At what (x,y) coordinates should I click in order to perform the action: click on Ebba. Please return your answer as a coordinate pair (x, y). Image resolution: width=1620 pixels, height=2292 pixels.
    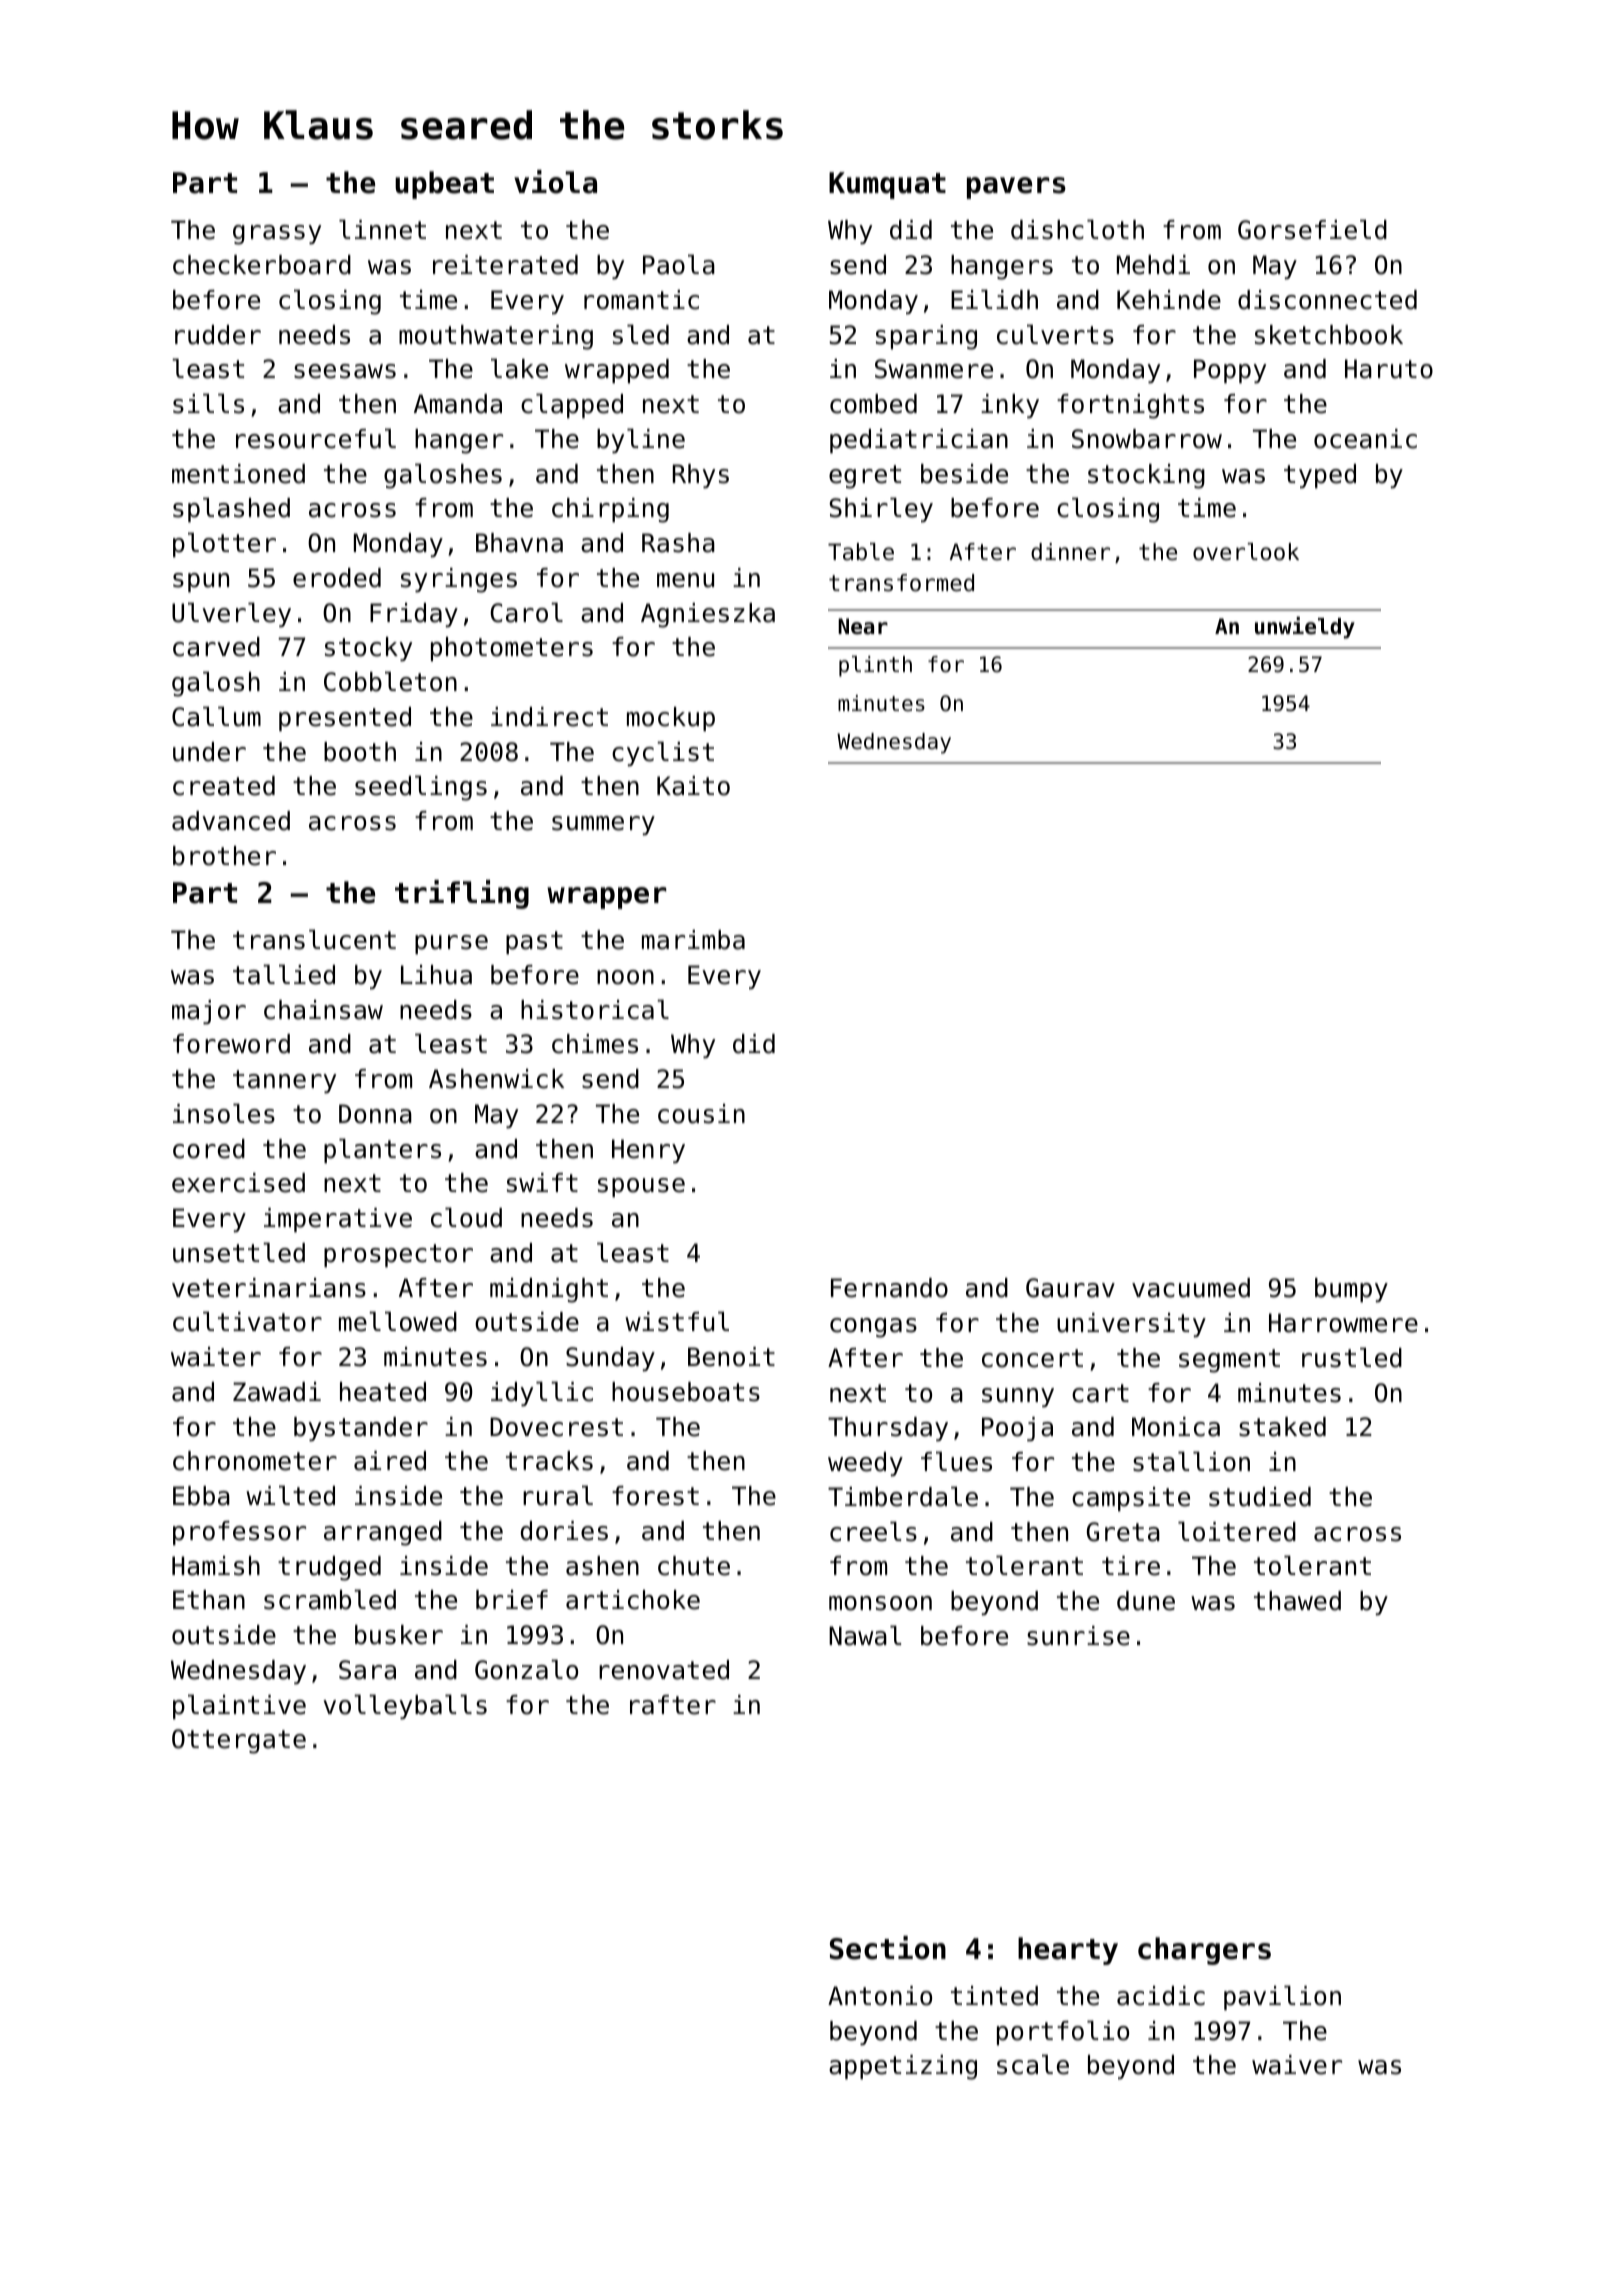
    Looking at the image, I should click on (201, 1496).
